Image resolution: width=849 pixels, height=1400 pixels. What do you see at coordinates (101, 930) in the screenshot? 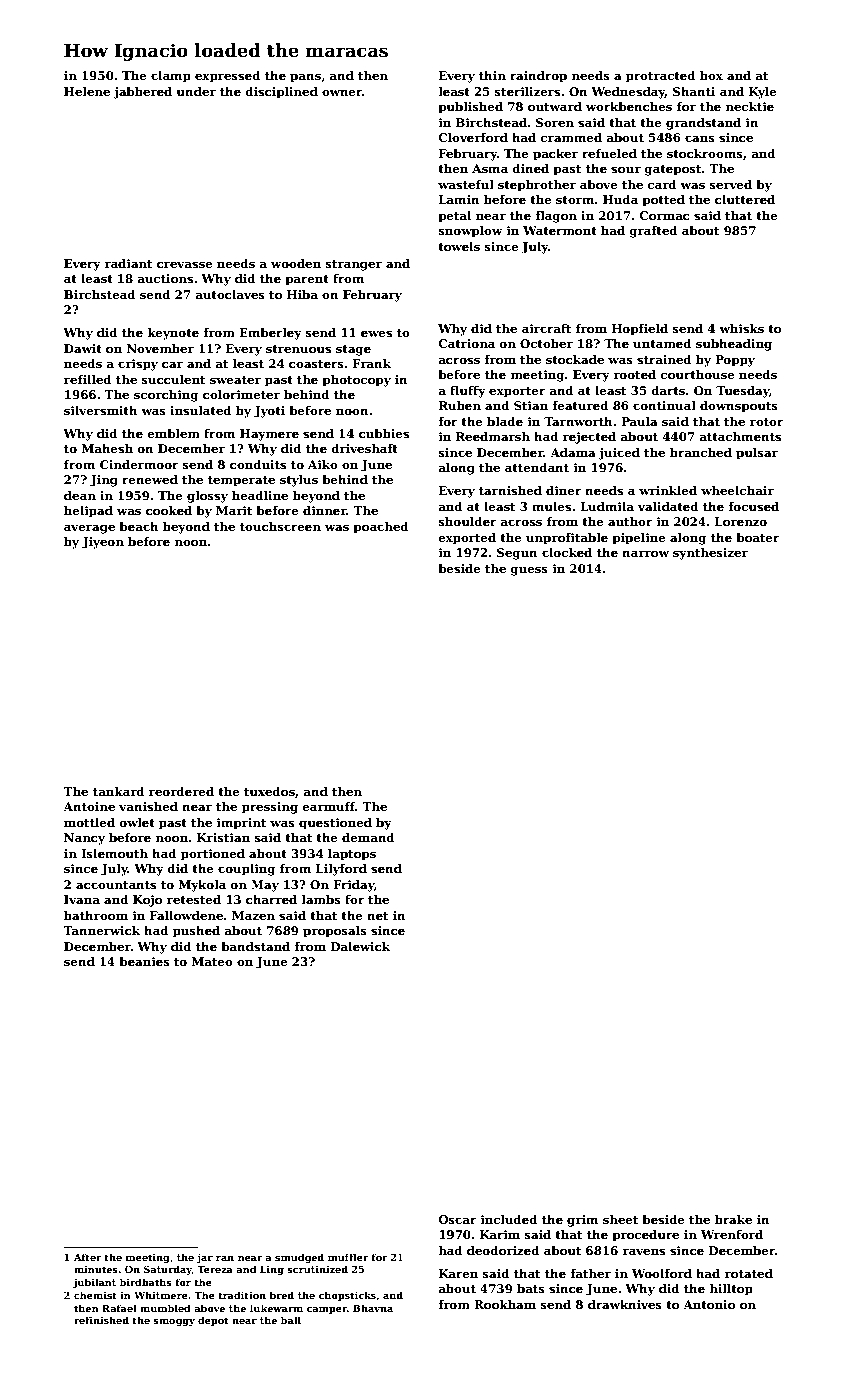
I see `Tannerwick` at bounding box center [101, 930].
